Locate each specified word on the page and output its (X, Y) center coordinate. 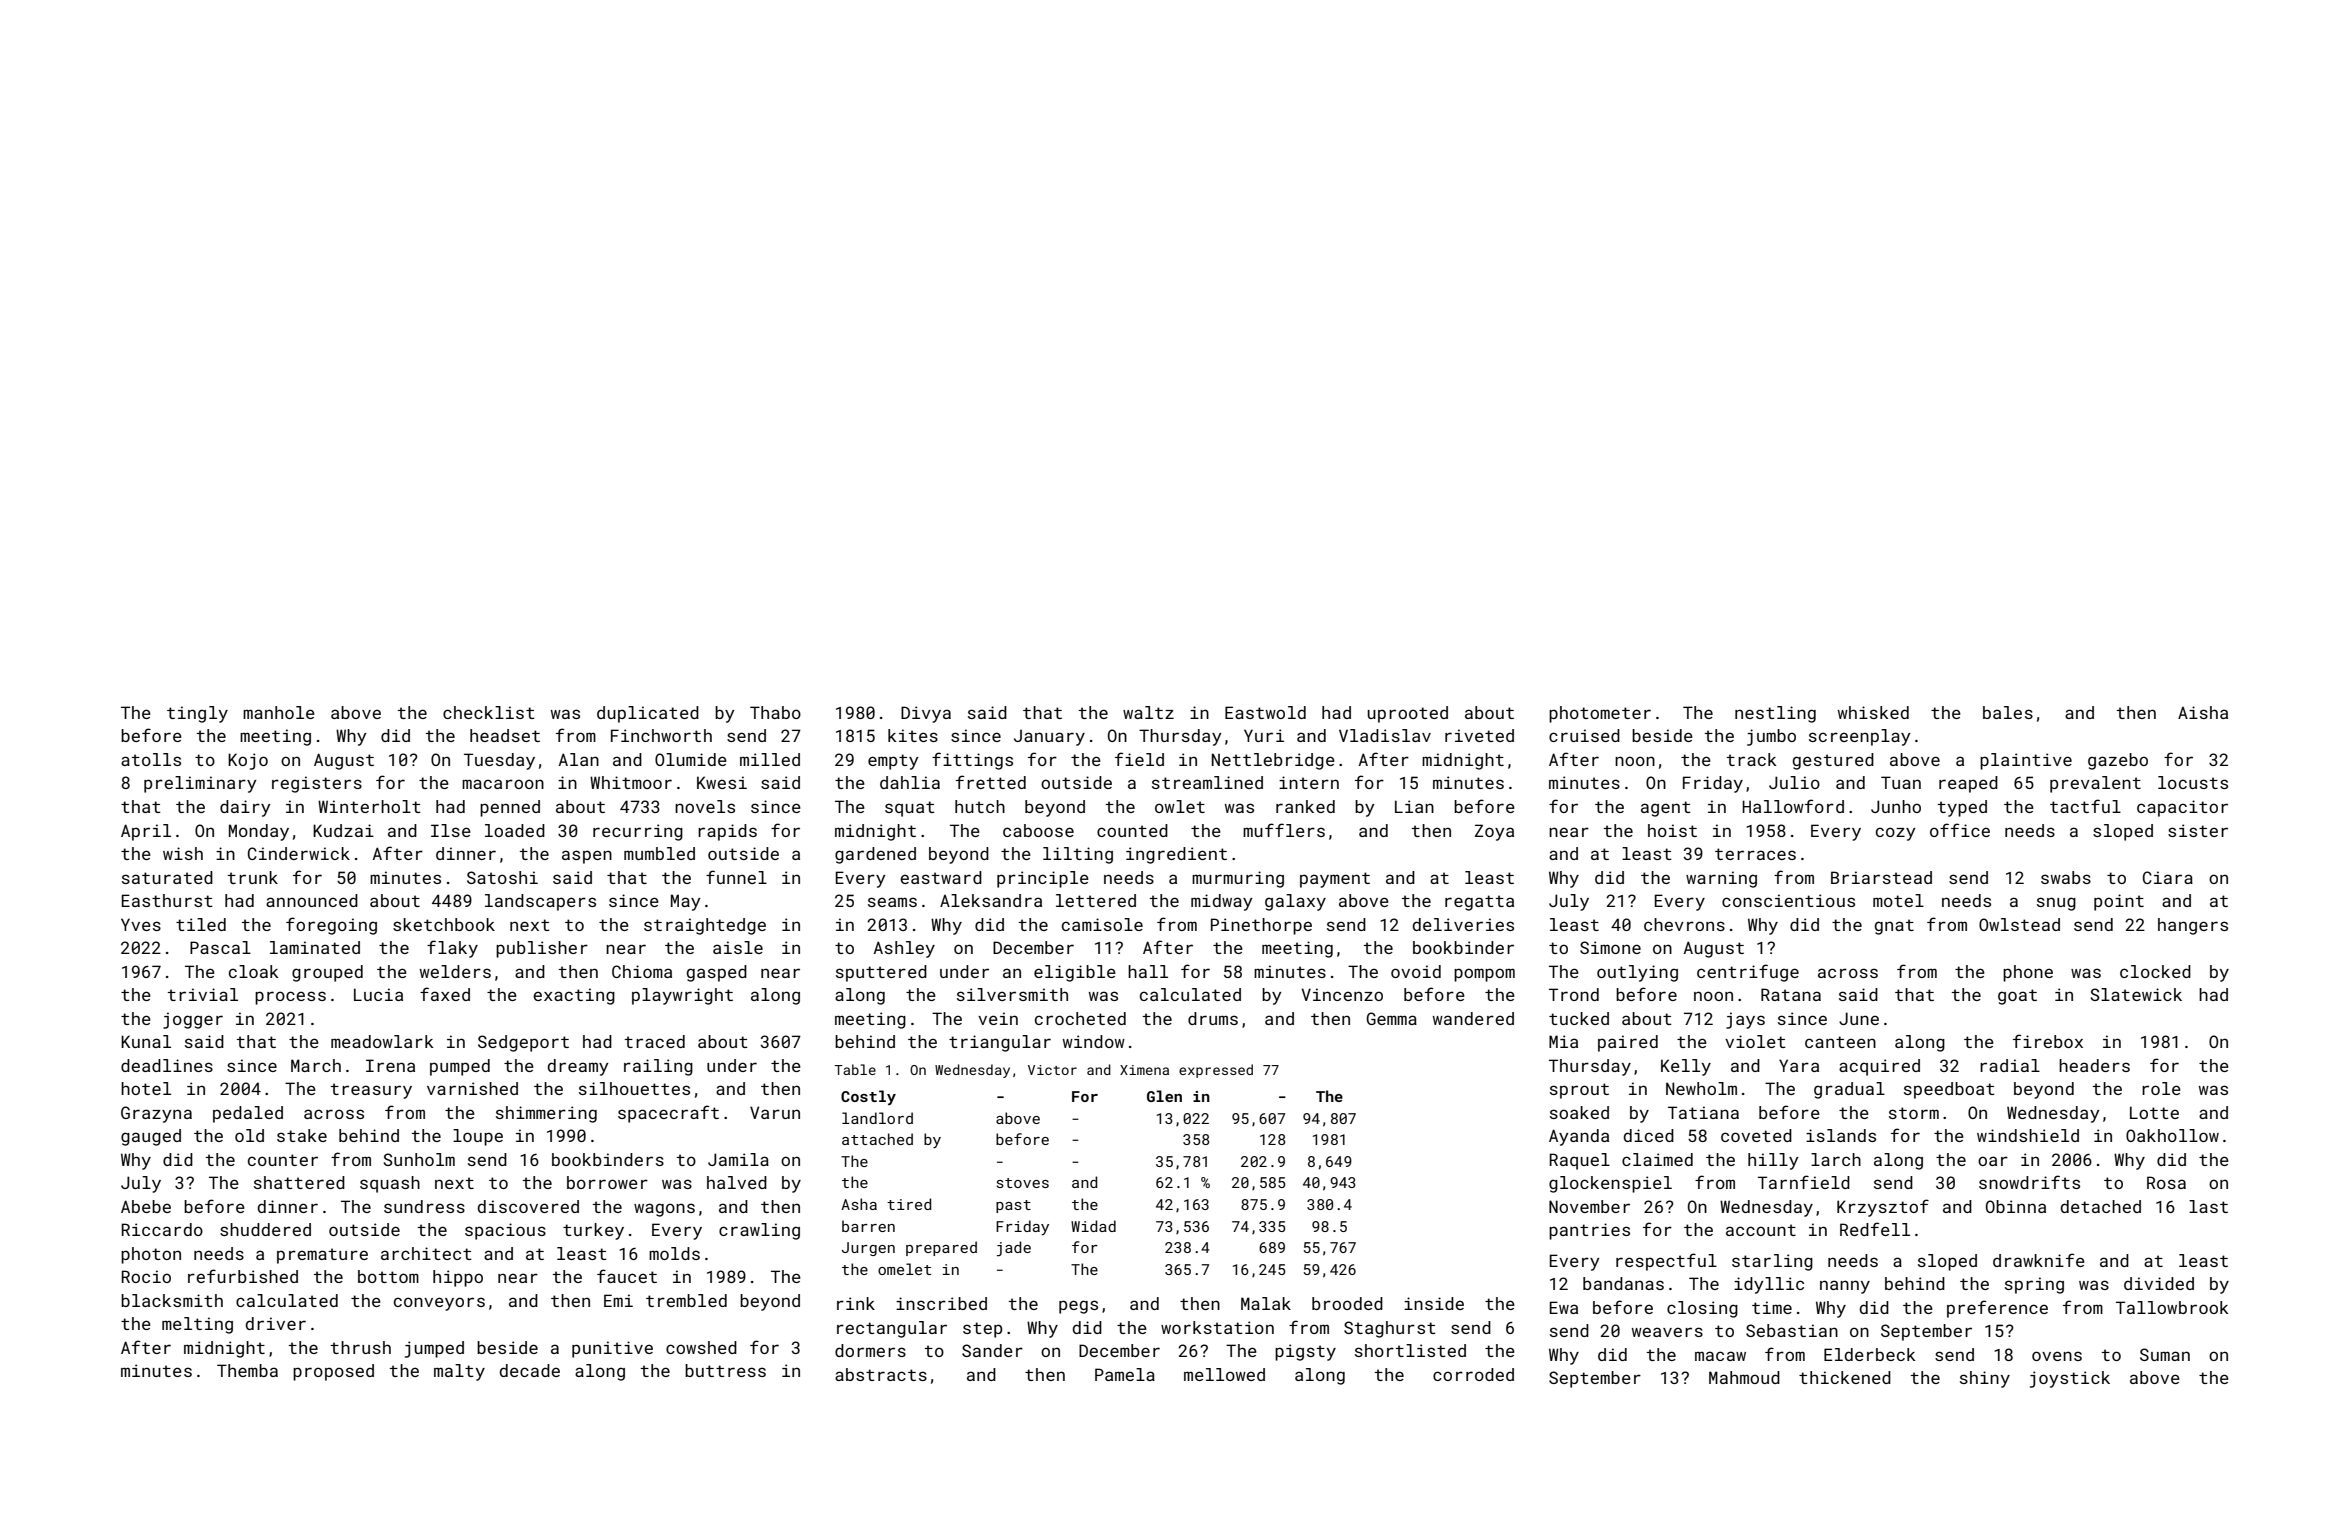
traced (655, 1041)
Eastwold (1265, 712)
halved (737, 1182)
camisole (1102, 924)
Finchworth (661, 735)
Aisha (2203, 712)
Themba (247, 1370)
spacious (505, 1231)
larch (1836, 1159)
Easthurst (167, 900)
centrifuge (1748, 973)
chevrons (1684, 924)
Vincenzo (1342, 994)
